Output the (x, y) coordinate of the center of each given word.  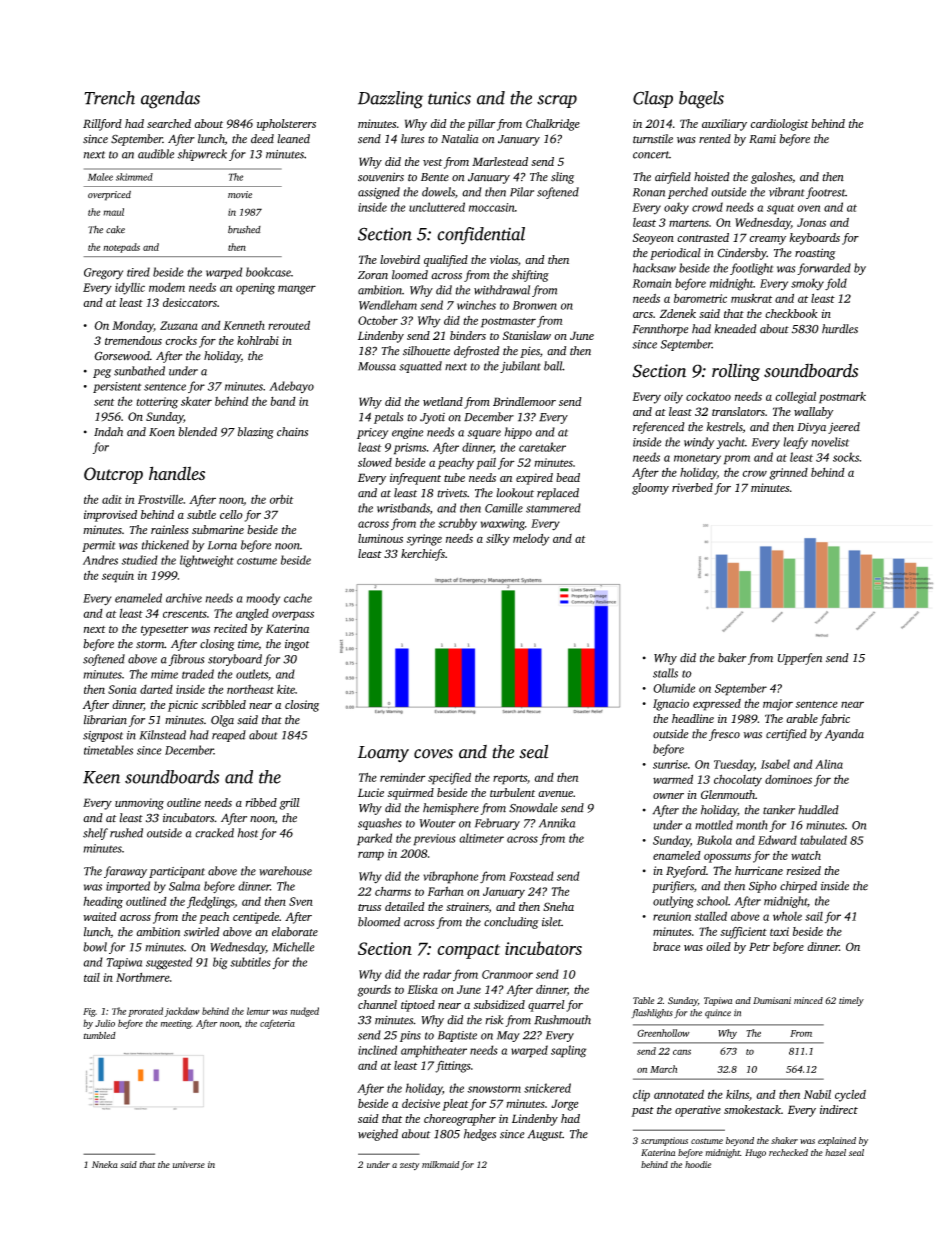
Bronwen (534, 305)
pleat (455, 1105)
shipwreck (202, 155)
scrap (557, 101)
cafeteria (277, 1024)
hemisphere (451, 809)
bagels (701, 100)
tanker (779, 810)
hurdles (840, 329)
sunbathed (139, 371)
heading (103, 903)
